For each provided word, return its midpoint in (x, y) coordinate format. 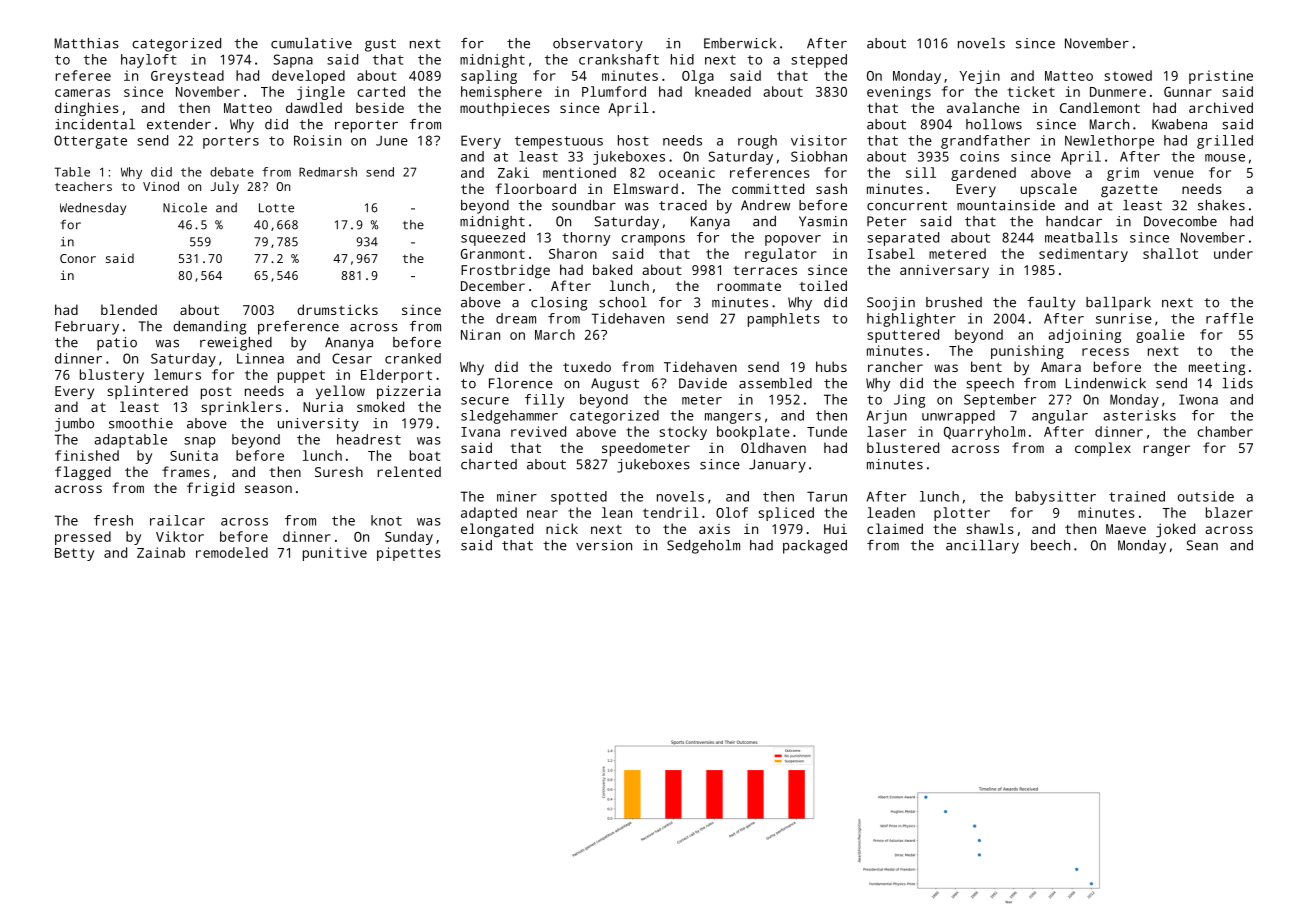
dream (516, 318)
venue (1174, 174)
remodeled (232, 552)
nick (562, 528)
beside (380, 107)
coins (979, 156)
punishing (1027, 352)
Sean (1202, 545)
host (633, 140)
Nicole (185, 208)
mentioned (579, 172)
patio (117, 344)
